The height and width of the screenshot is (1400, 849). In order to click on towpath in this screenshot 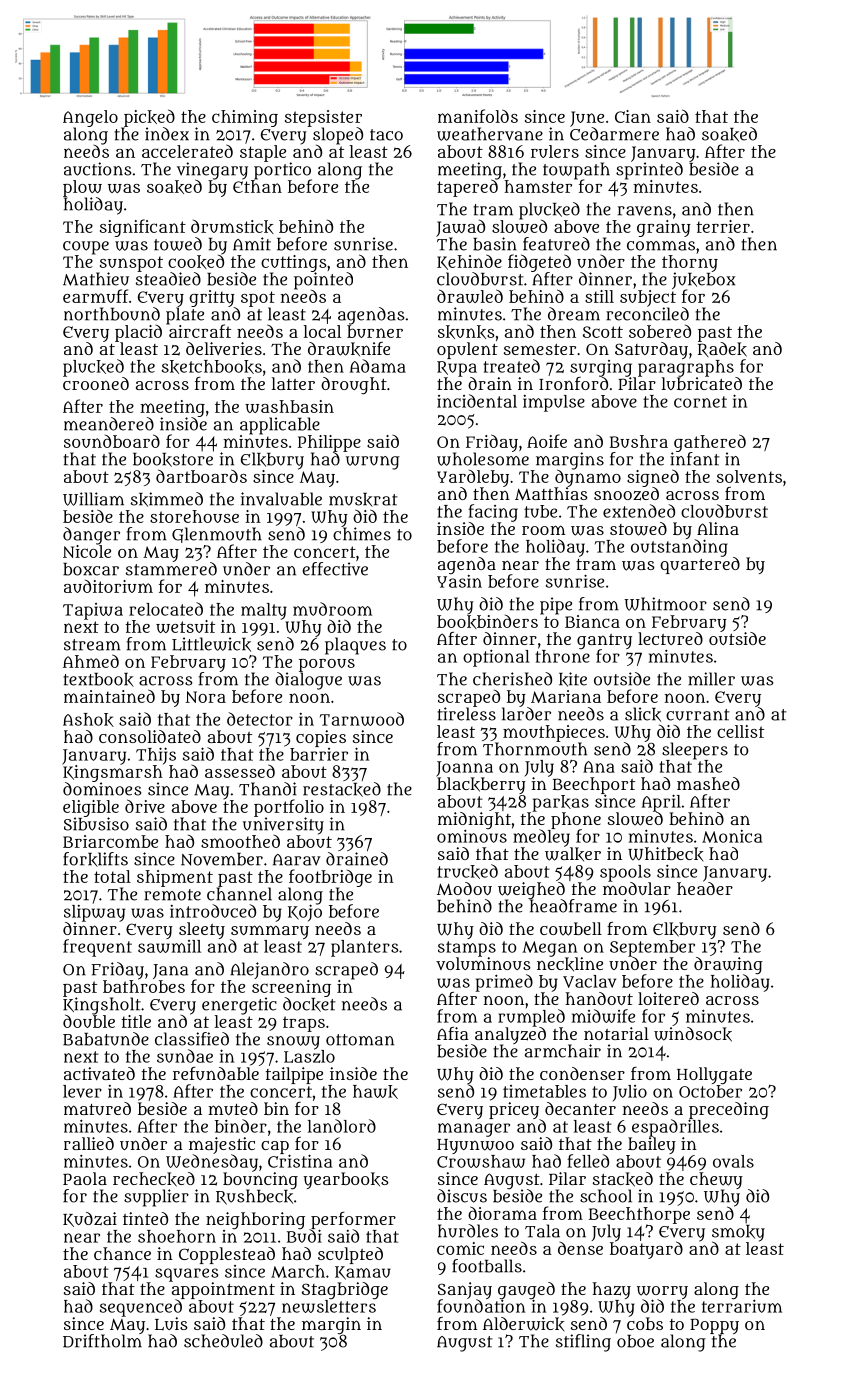, I will do `click(576, 170)`.
